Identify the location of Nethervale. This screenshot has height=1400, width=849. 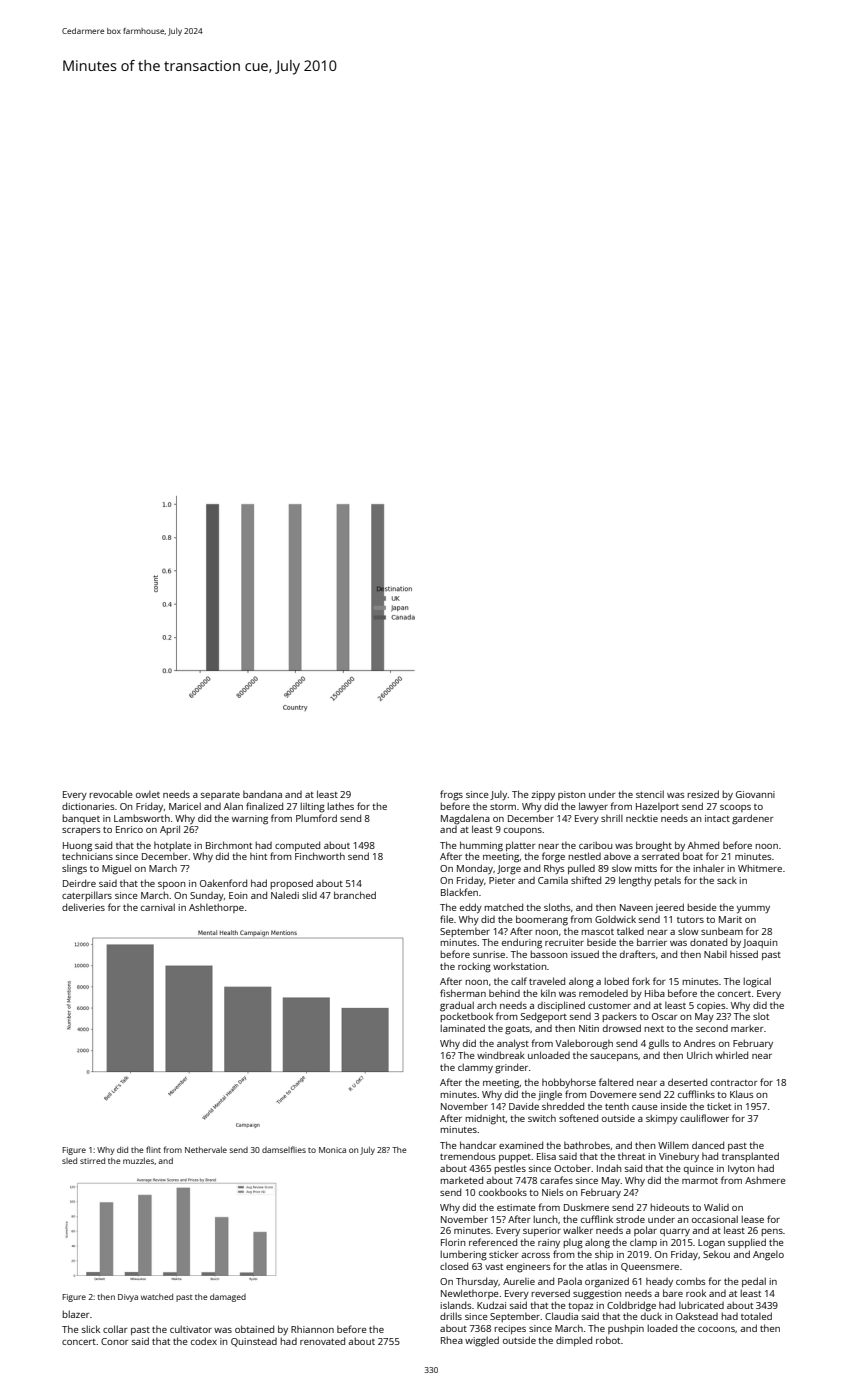
(206, 1150).
